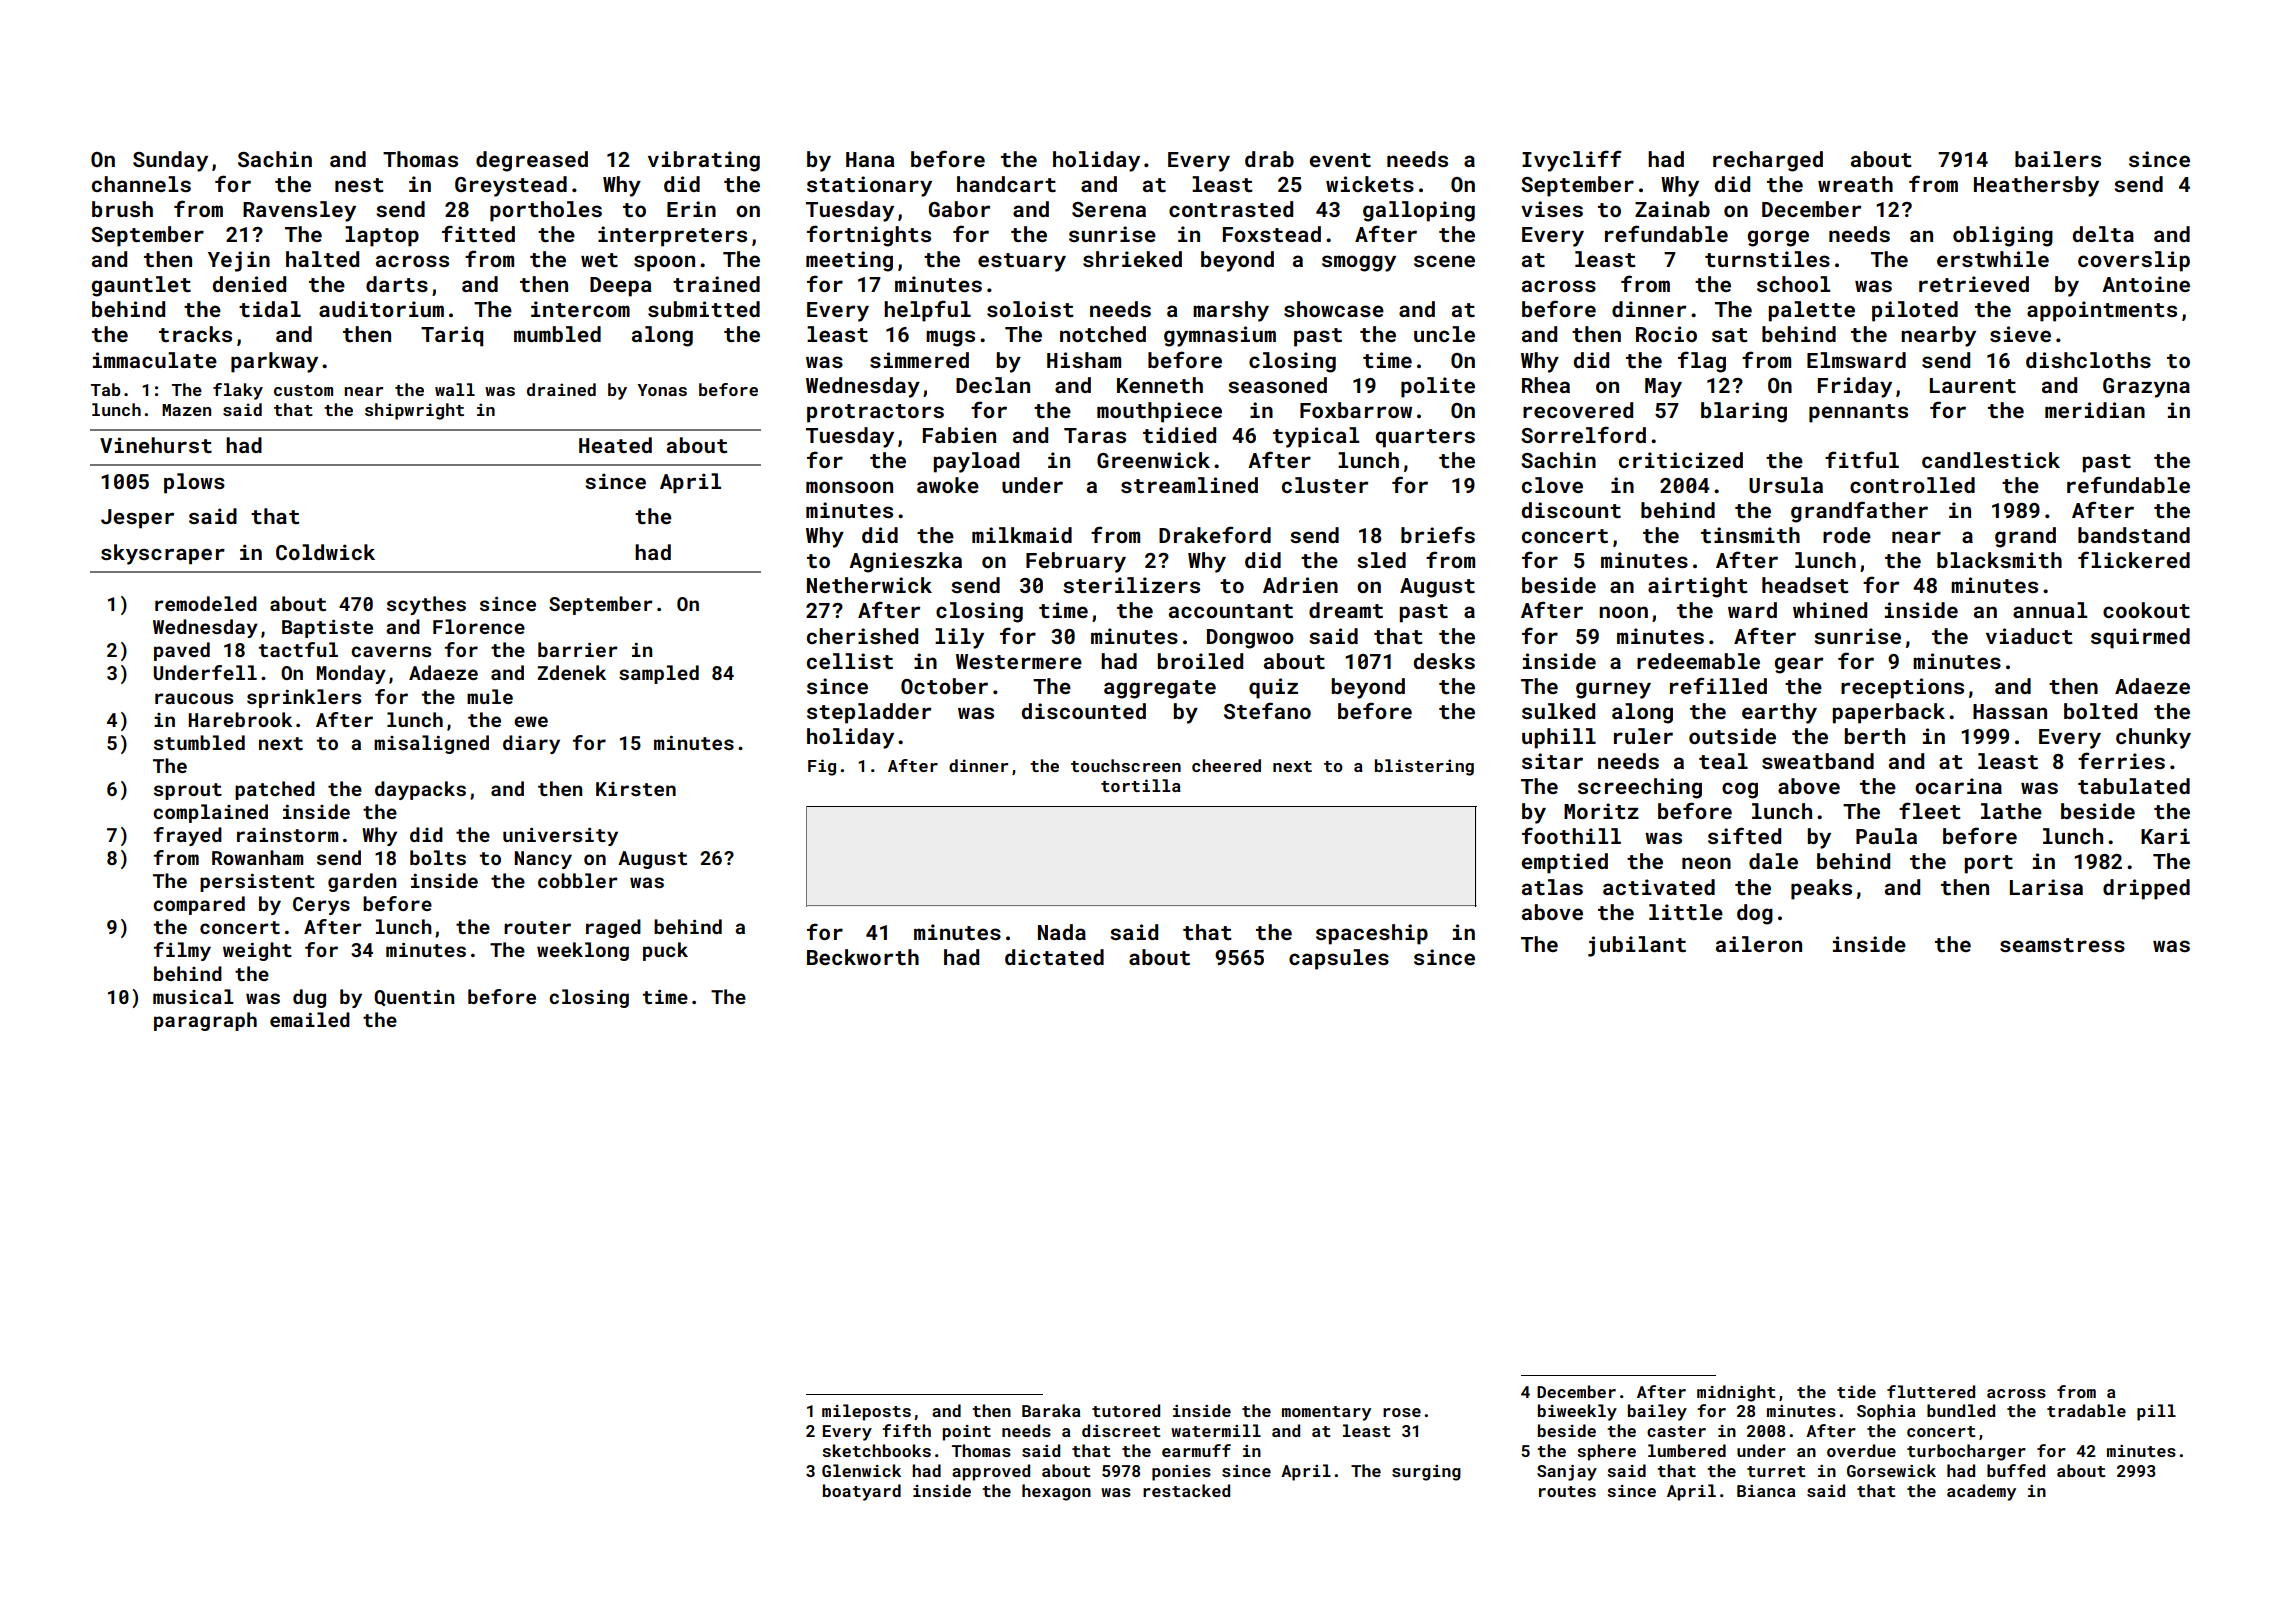  What do you see at coordinates (1583, 434) in the screenshot?
I see `Sorrelford` at bounding box center [1583, 434].
